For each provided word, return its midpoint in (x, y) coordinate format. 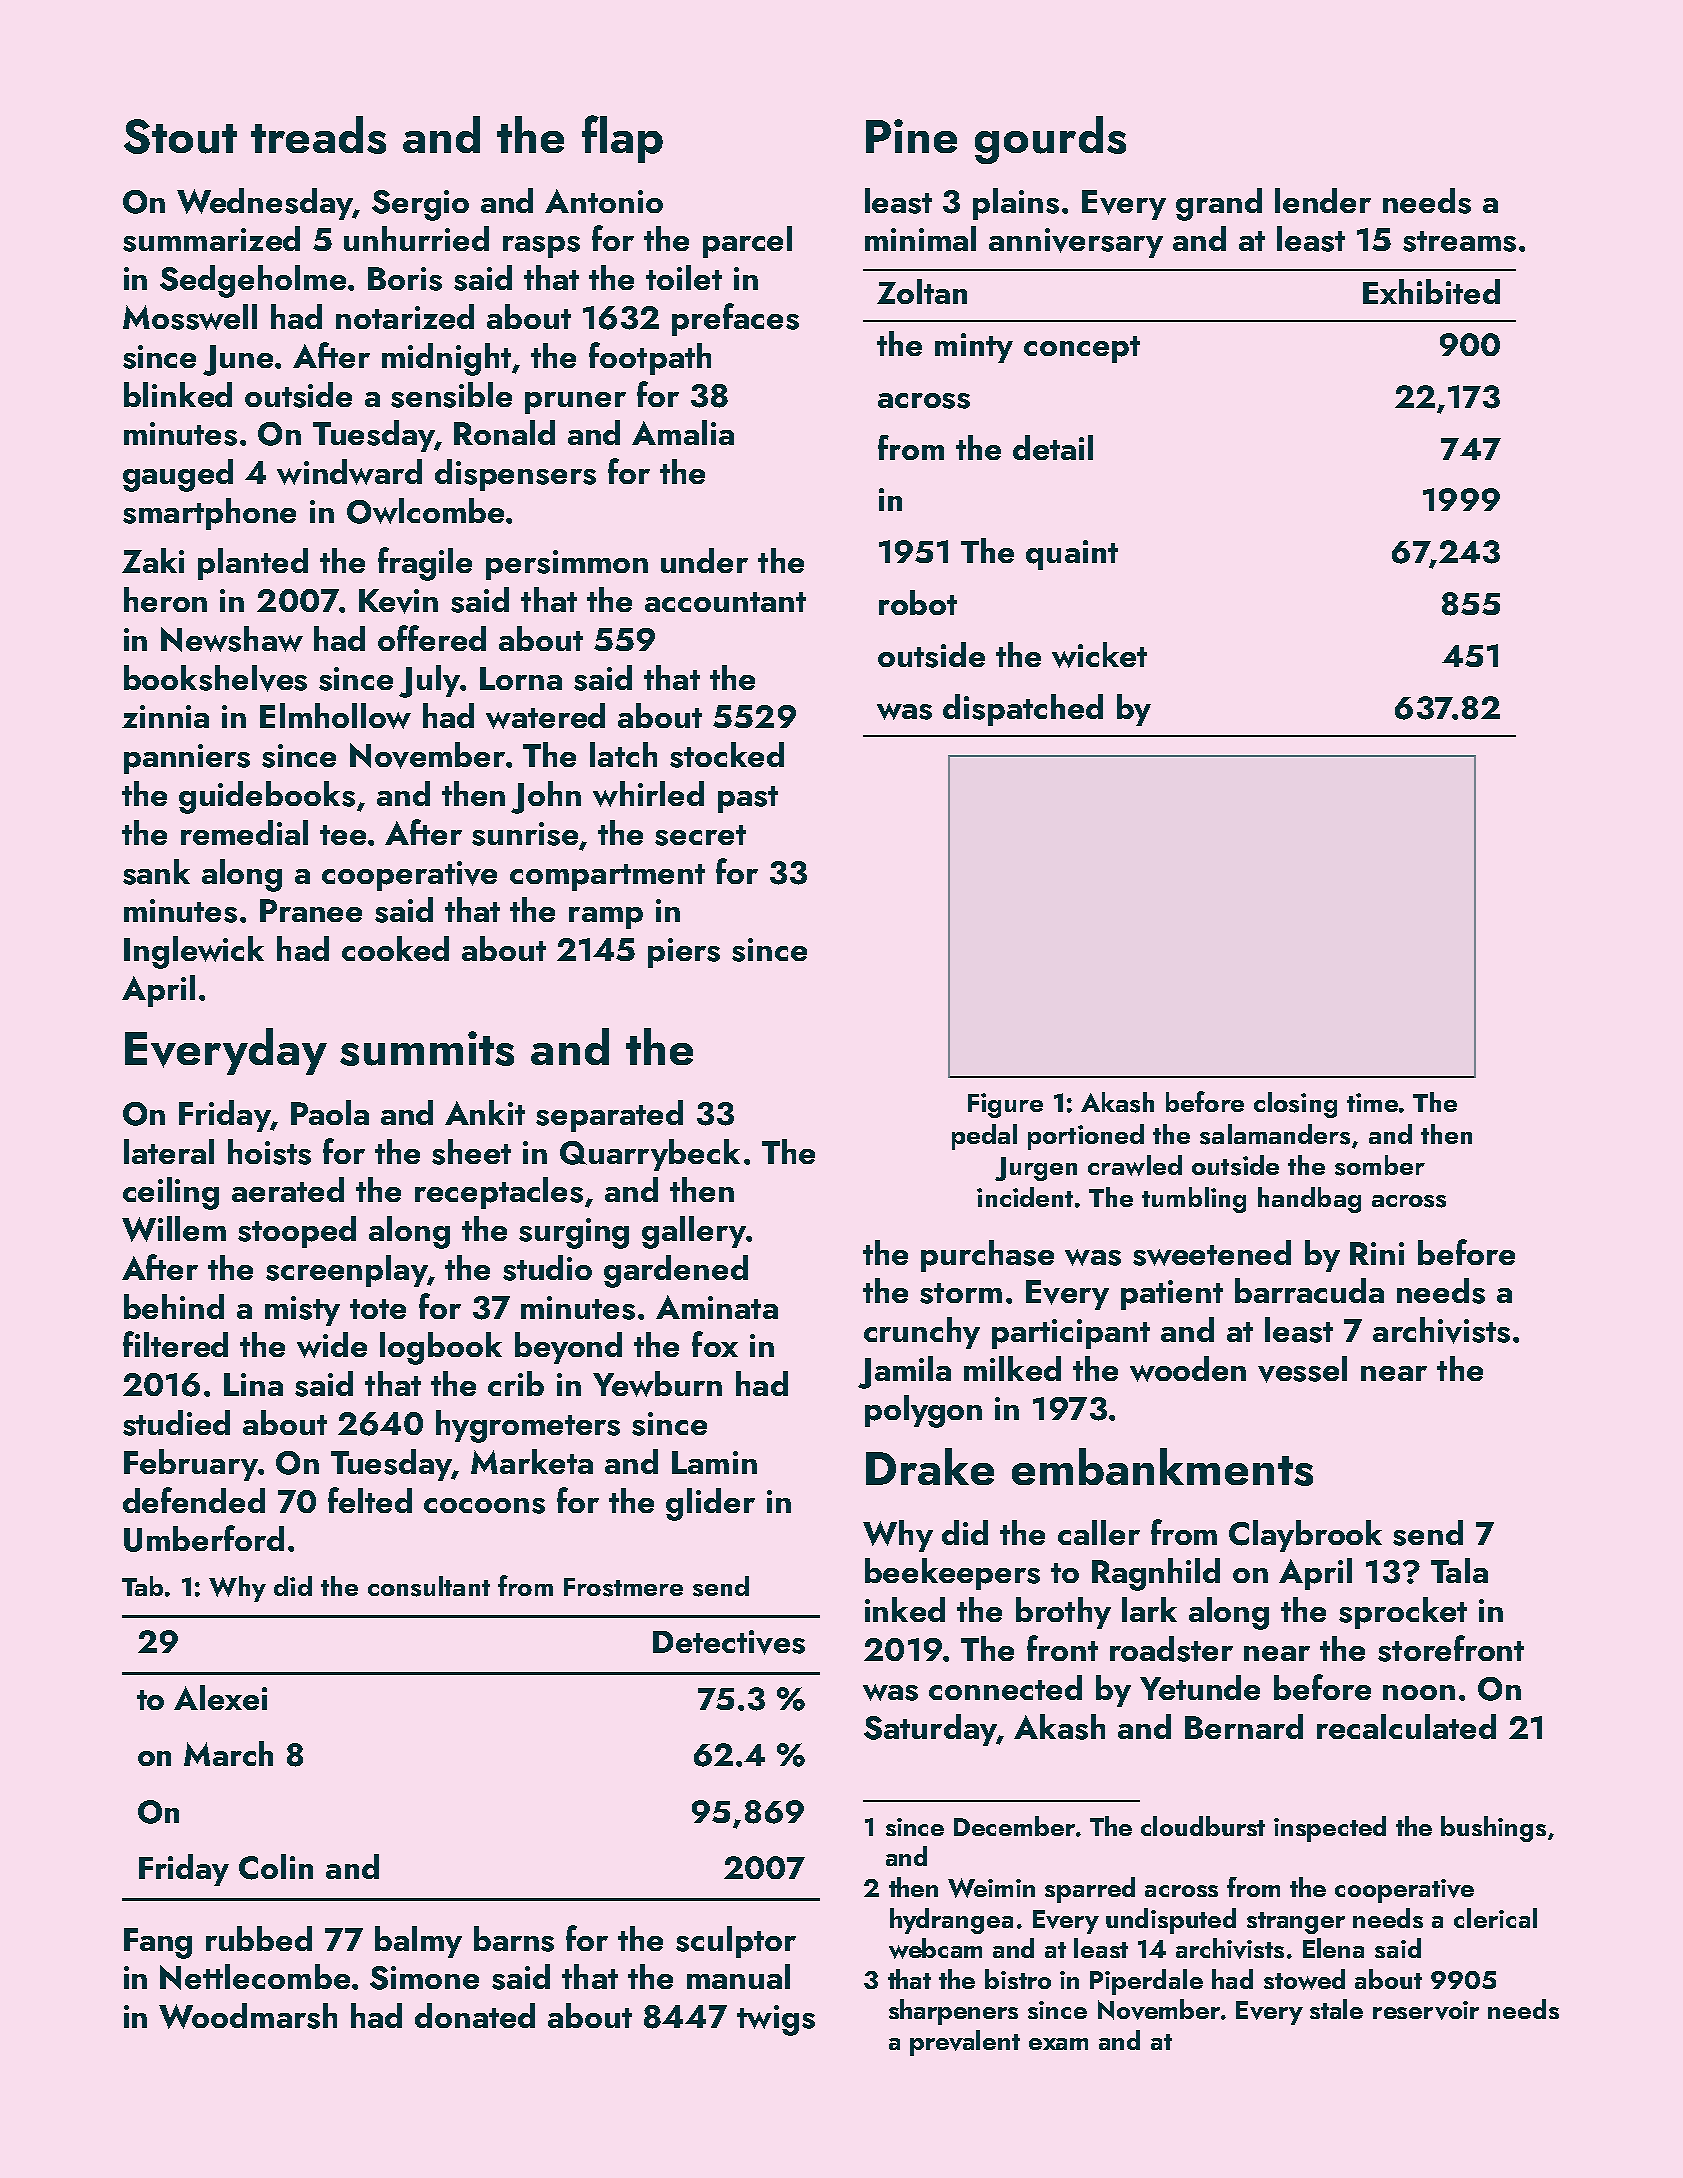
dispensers (515, 475)
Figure (1005, 1105)
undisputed (1171, 1921)
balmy (418, 1942)
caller (1099, 1532)
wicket (1099, 655)
